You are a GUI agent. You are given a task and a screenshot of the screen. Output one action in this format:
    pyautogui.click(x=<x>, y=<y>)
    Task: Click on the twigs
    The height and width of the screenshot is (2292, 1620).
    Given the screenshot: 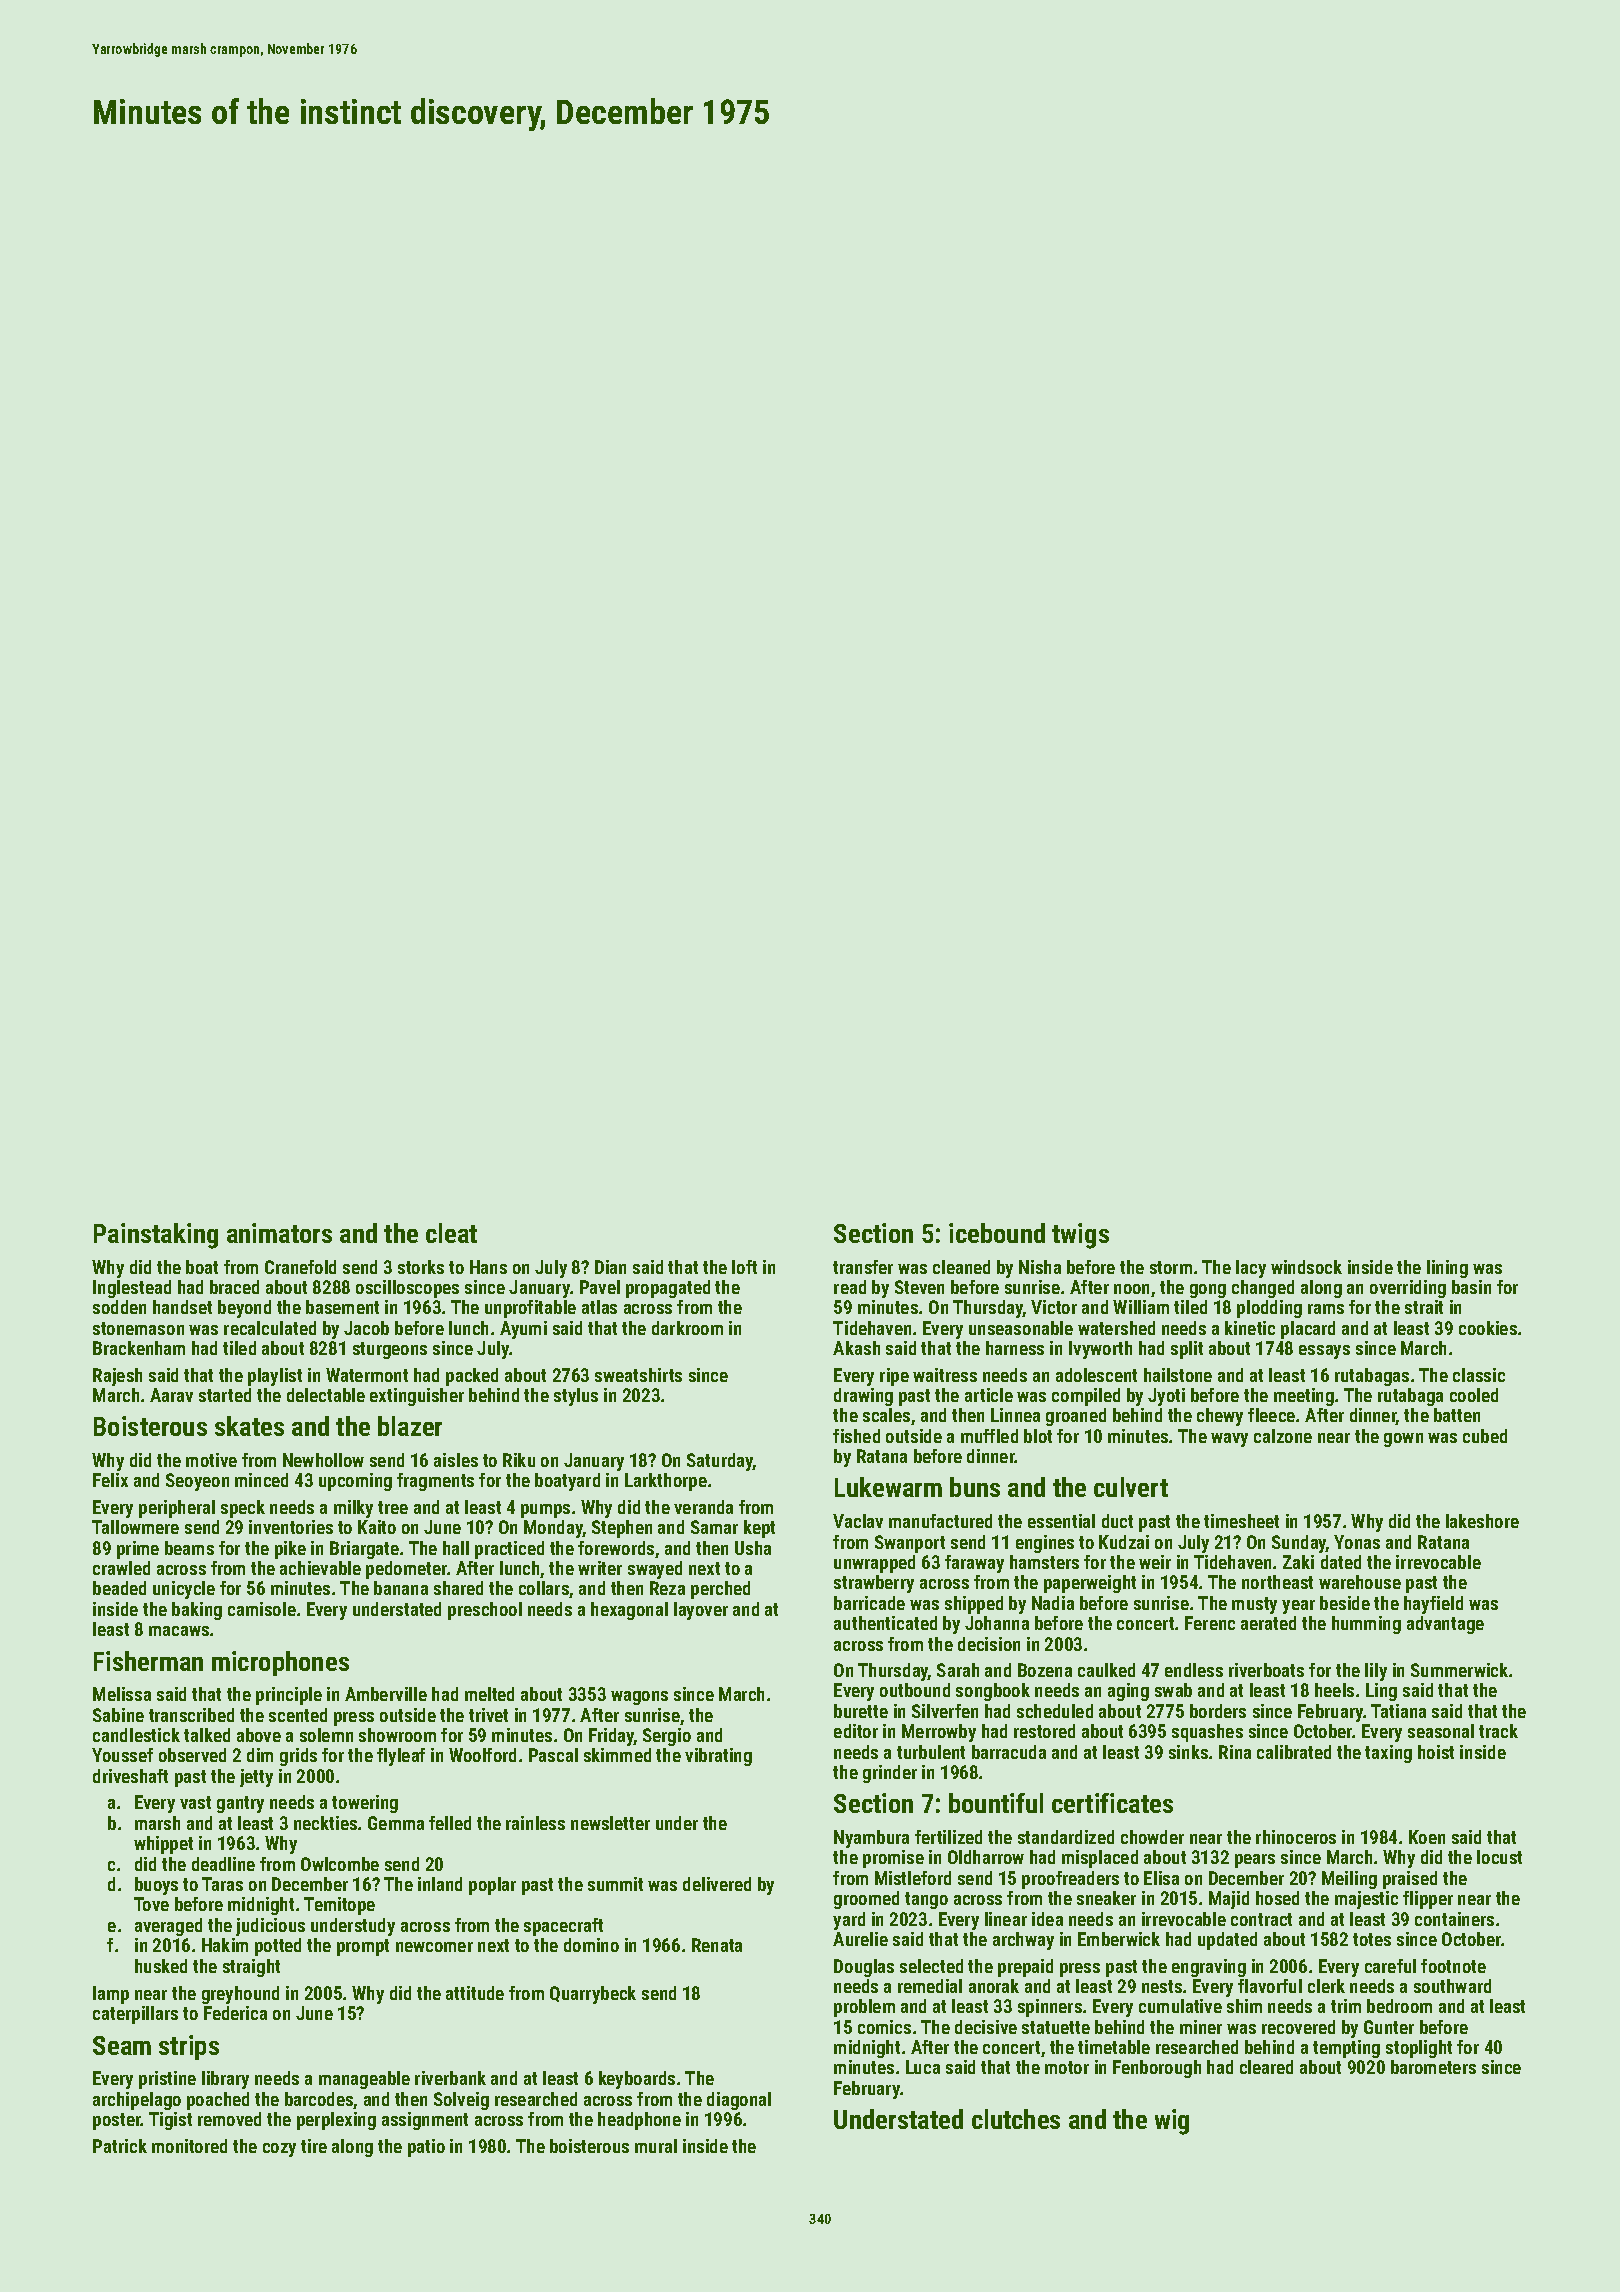 What is the action you would take?
    pyautogui.click(x=1080, y=1236)
